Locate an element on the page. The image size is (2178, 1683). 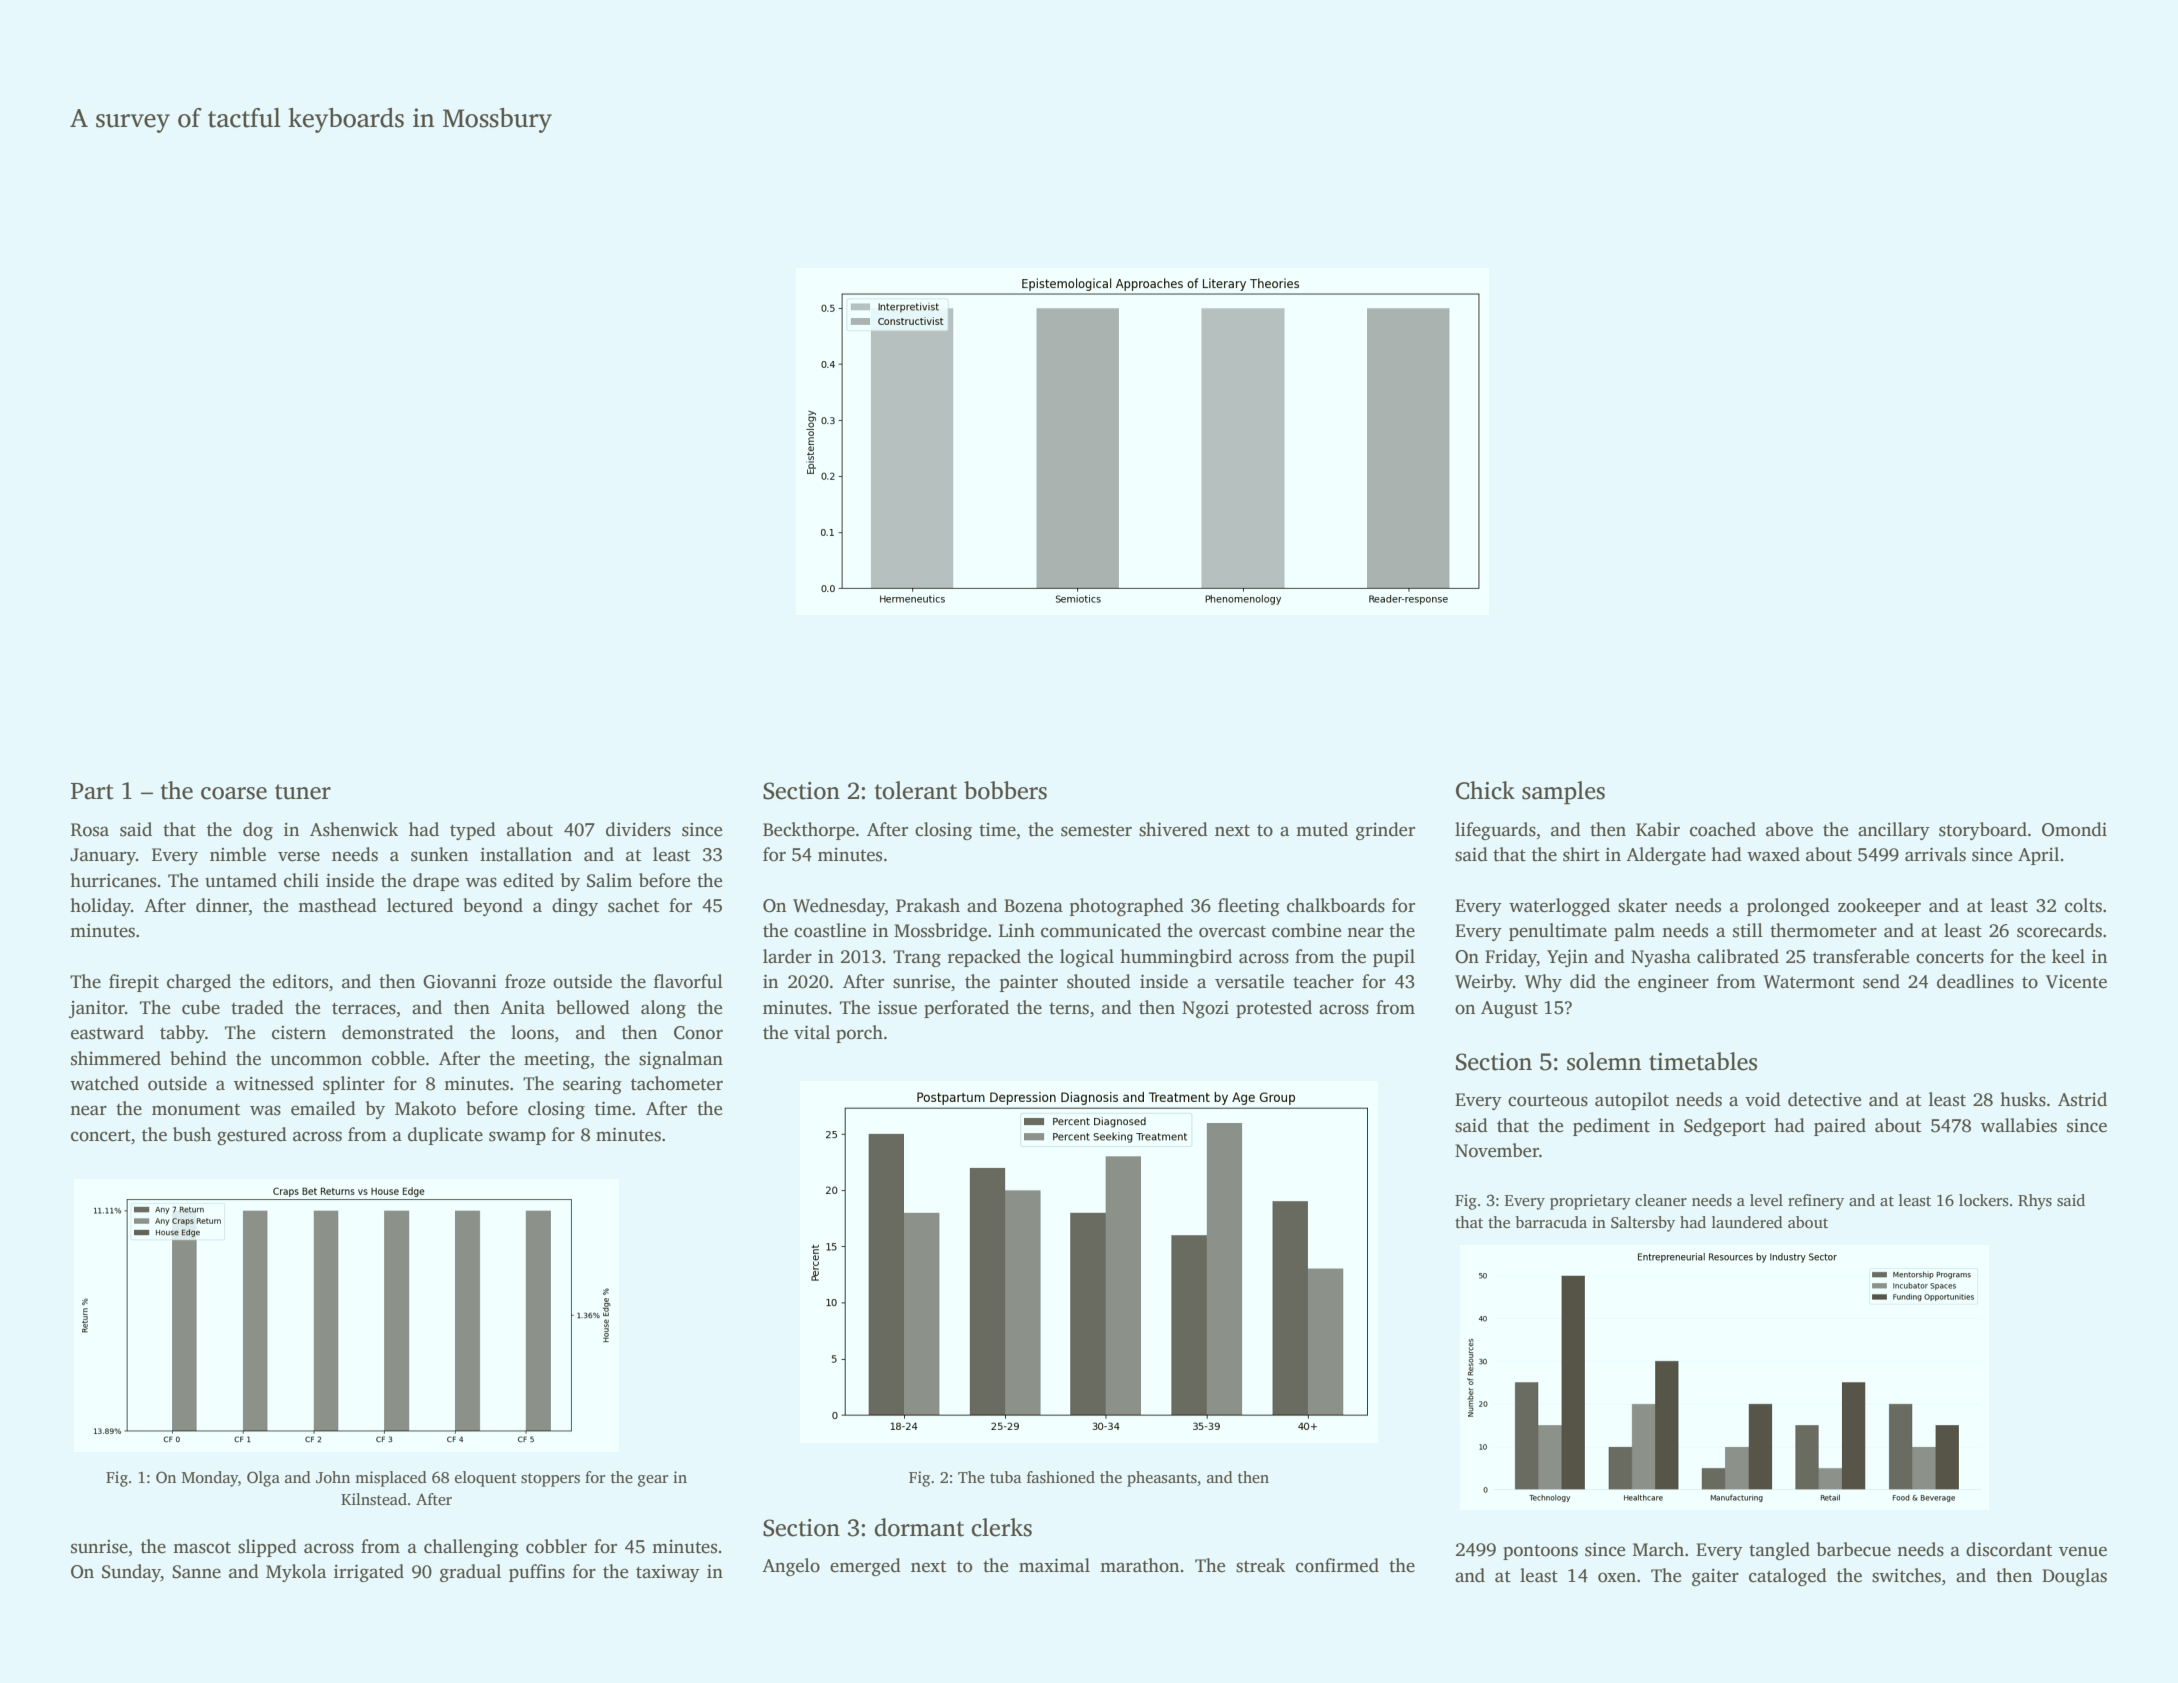
gear is located at coordinates (653, 1481).
